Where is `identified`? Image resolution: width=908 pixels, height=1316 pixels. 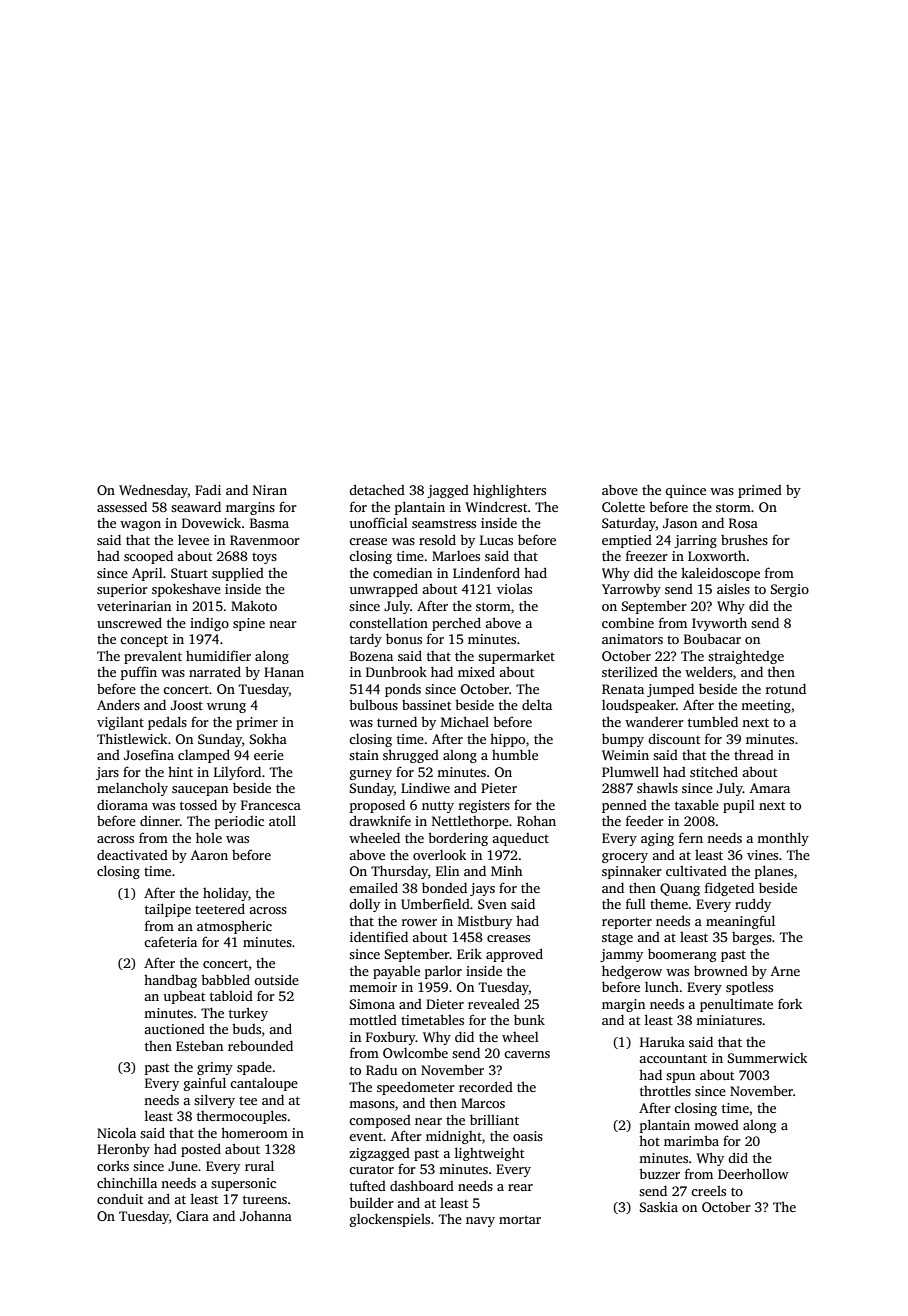 identified is located at coordinates (379, 936).
